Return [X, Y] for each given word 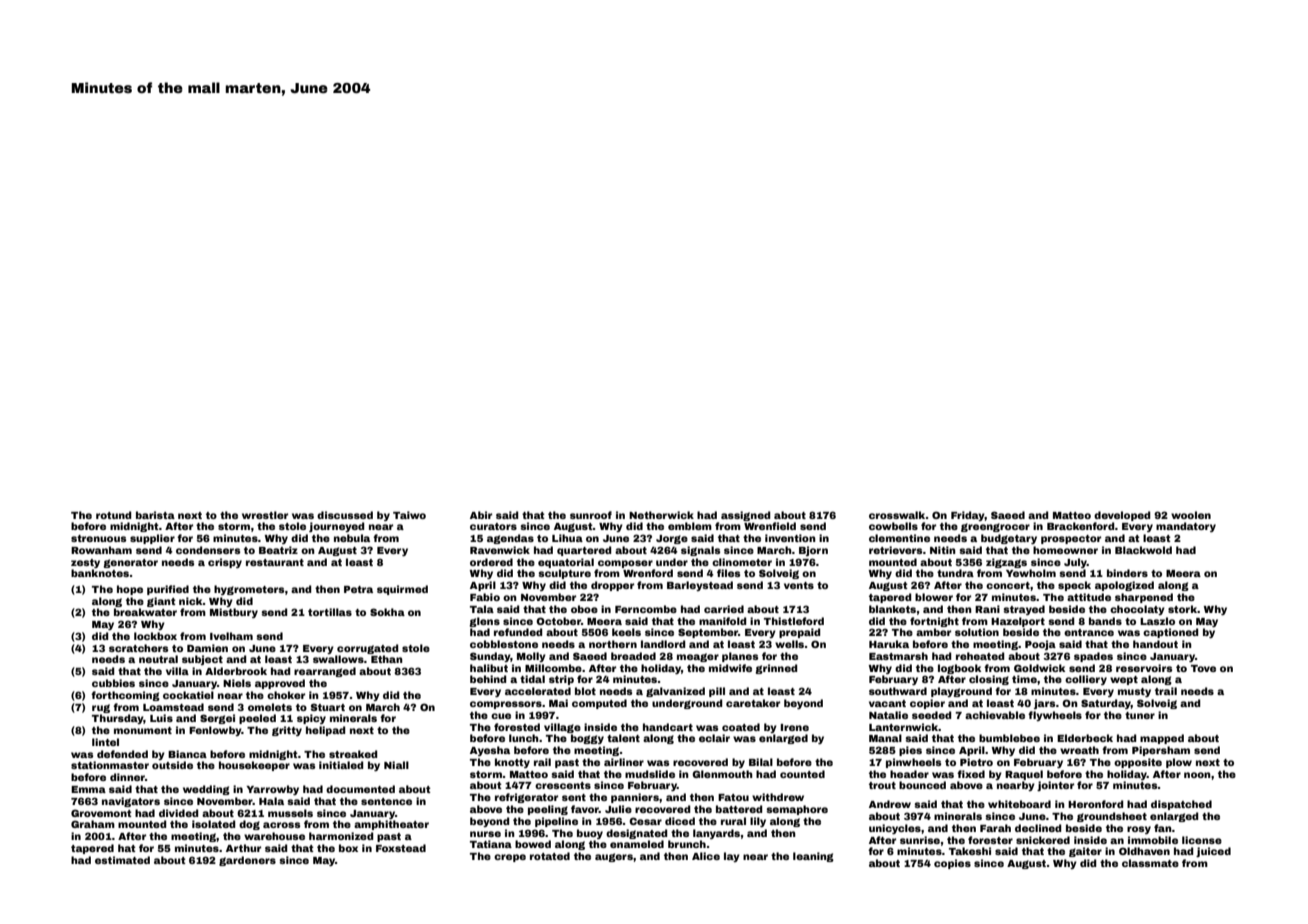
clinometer [742, 562]
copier [927, 704]
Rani [987, 609]
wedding [206, 790]
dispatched [1181, 805]
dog [249, 825]
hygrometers [249, 590]
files [728, 573]
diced [680, 821]
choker [286, 695]
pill [717, 692]
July [1075, 563]
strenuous [98, 538]
